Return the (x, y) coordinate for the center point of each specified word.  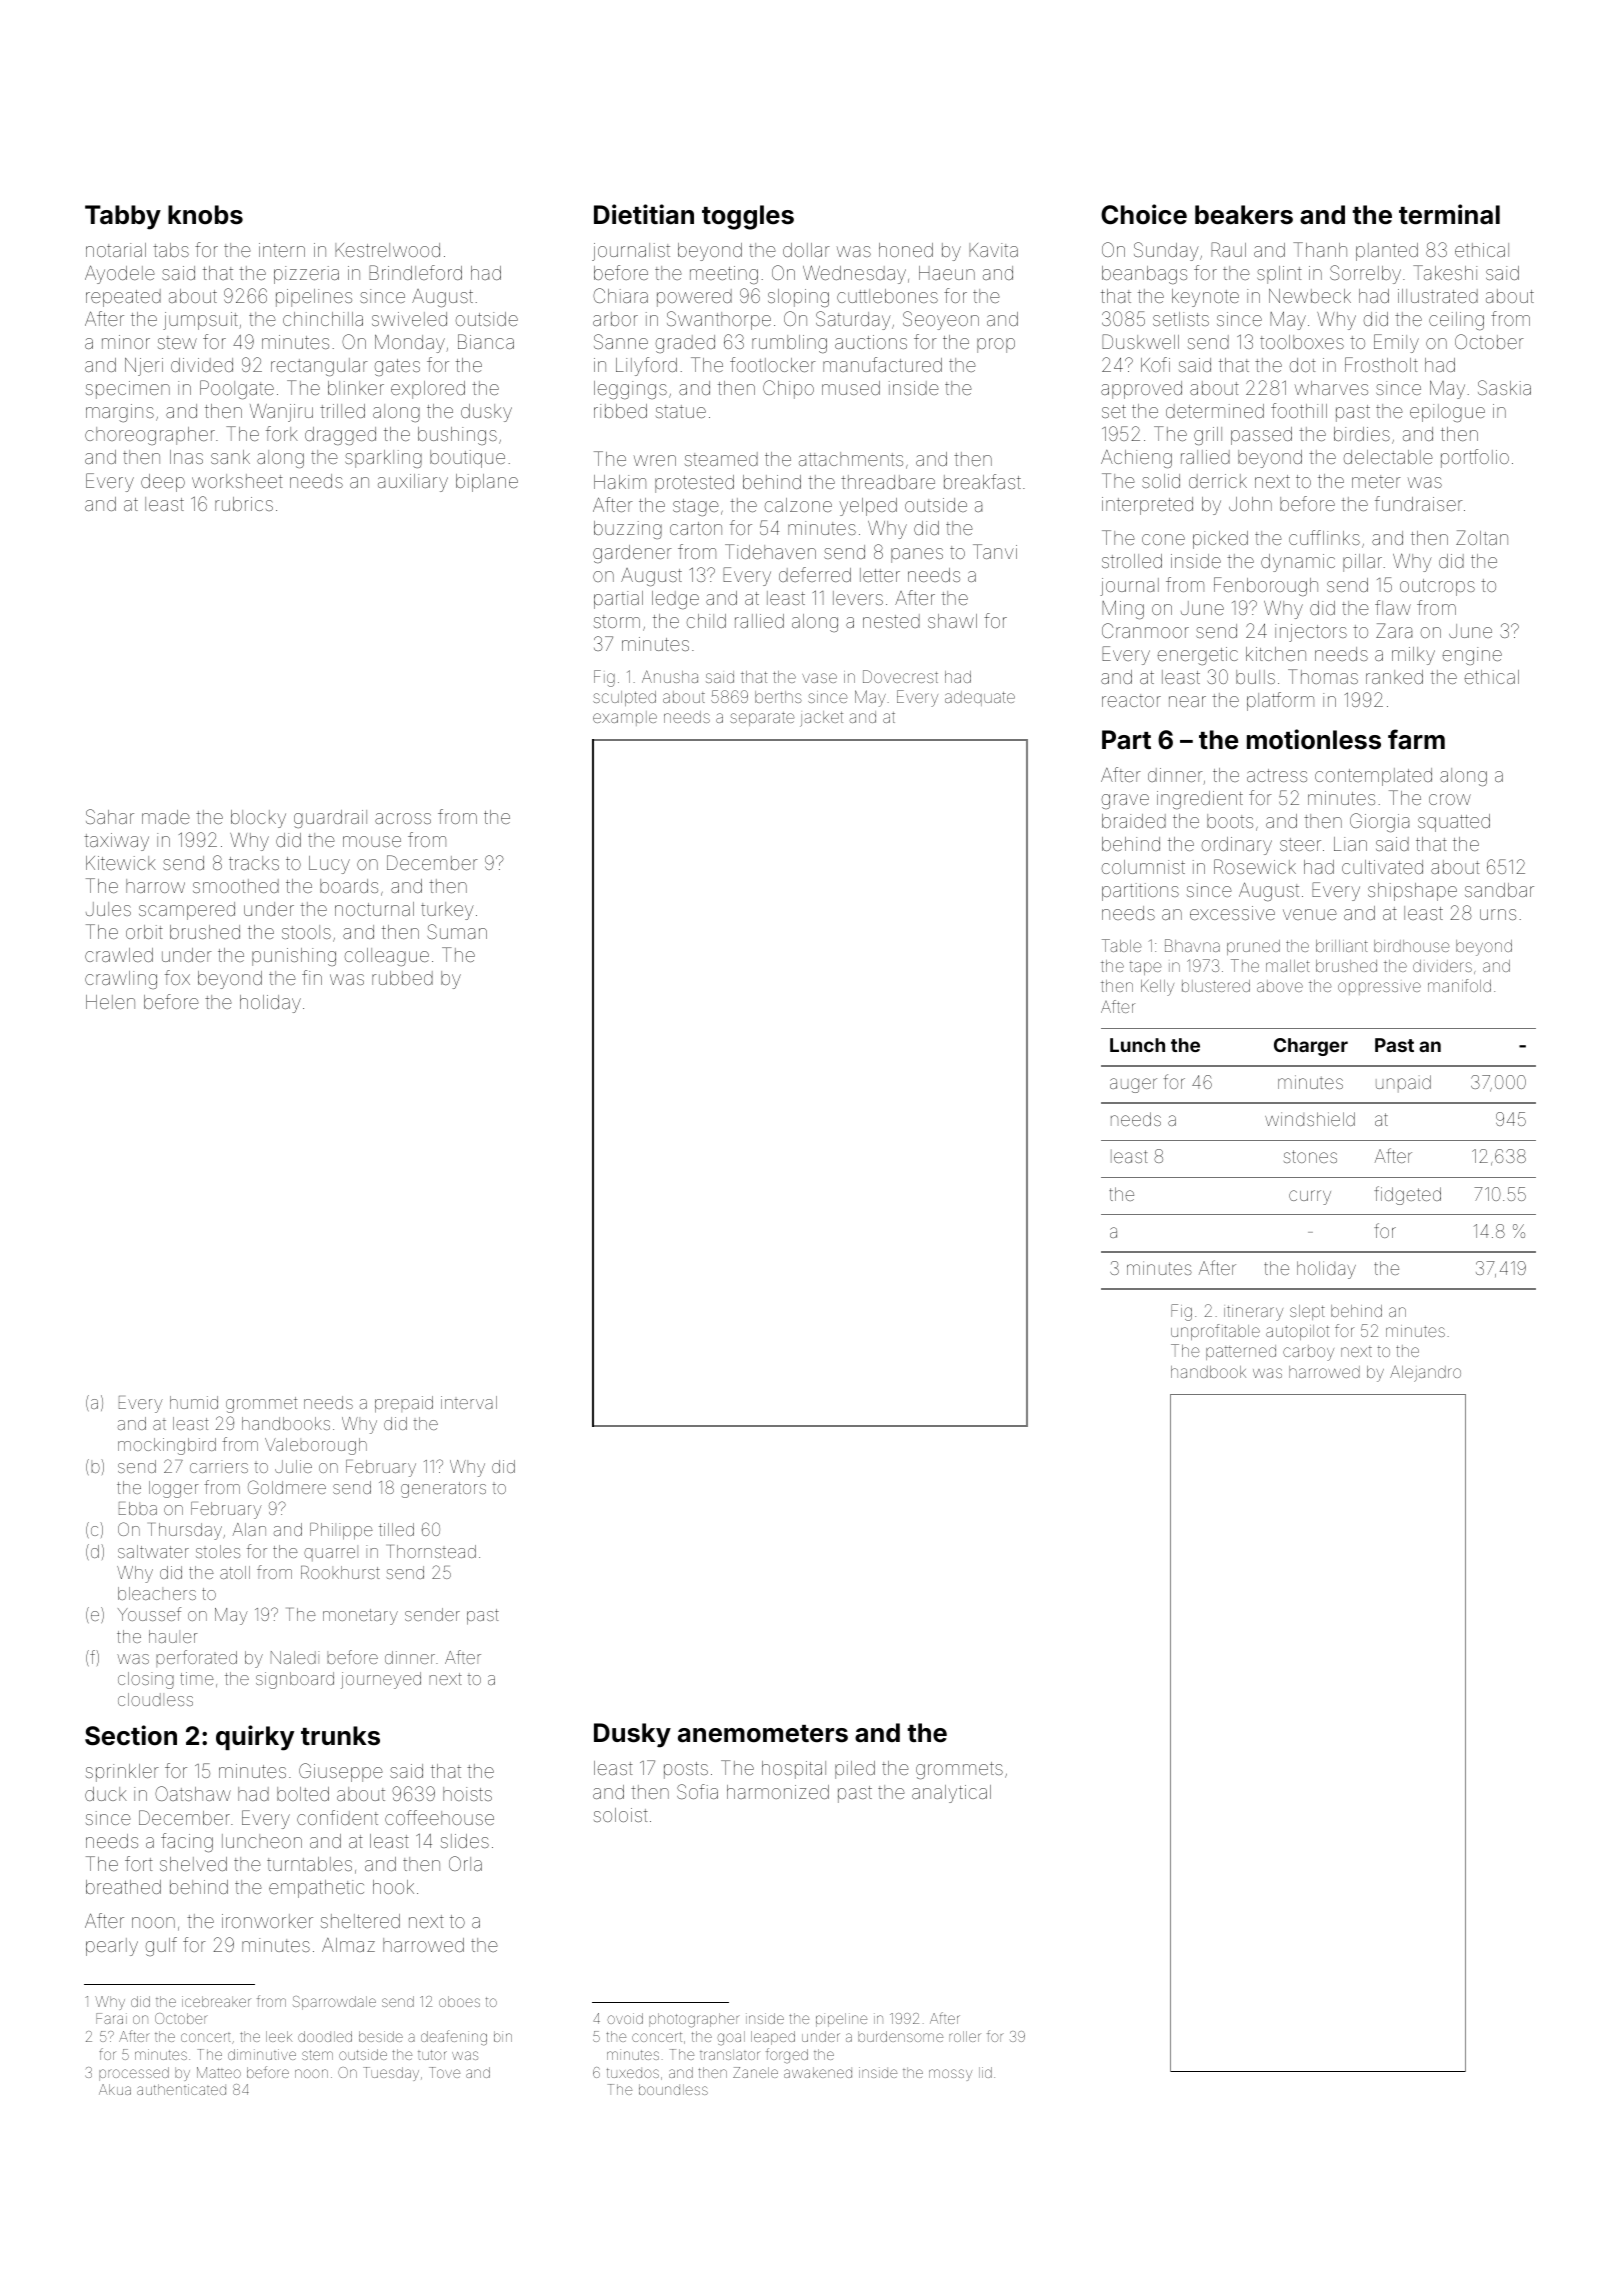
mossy (950, 2075)
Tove (444, 2072)
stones (1310, 1156)
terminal (1449, 214)
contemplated (1373, 777)
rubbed (402, 978)
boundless (673, 2089)
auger (1133, 1085)
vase (819, 678)
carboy (1308, 1353)
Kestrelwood (387, 250)
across (403, 818)
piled (855, 1770)
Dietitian (644, 214)
